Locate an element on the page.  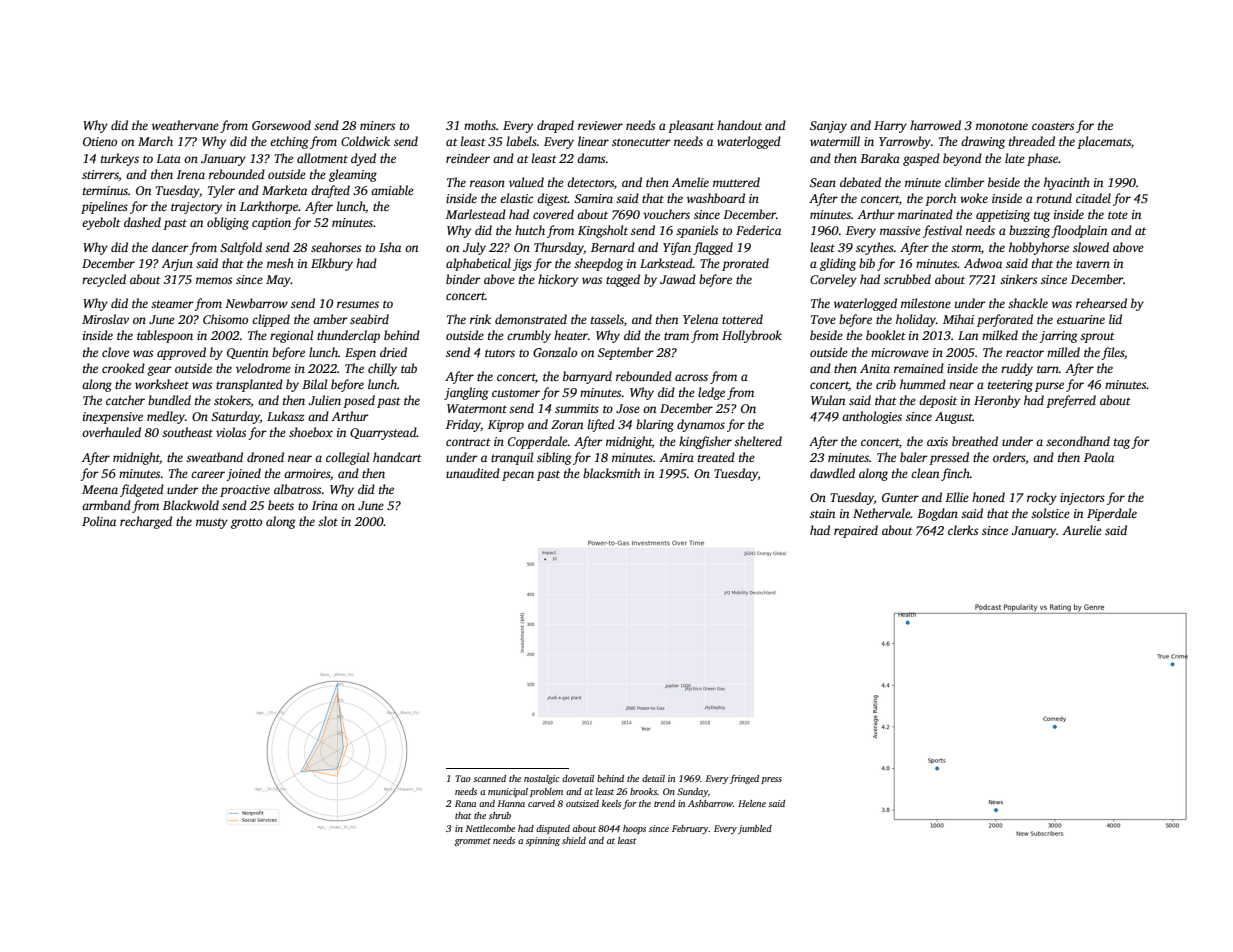
resumes is located at coordinates (358, 304).
